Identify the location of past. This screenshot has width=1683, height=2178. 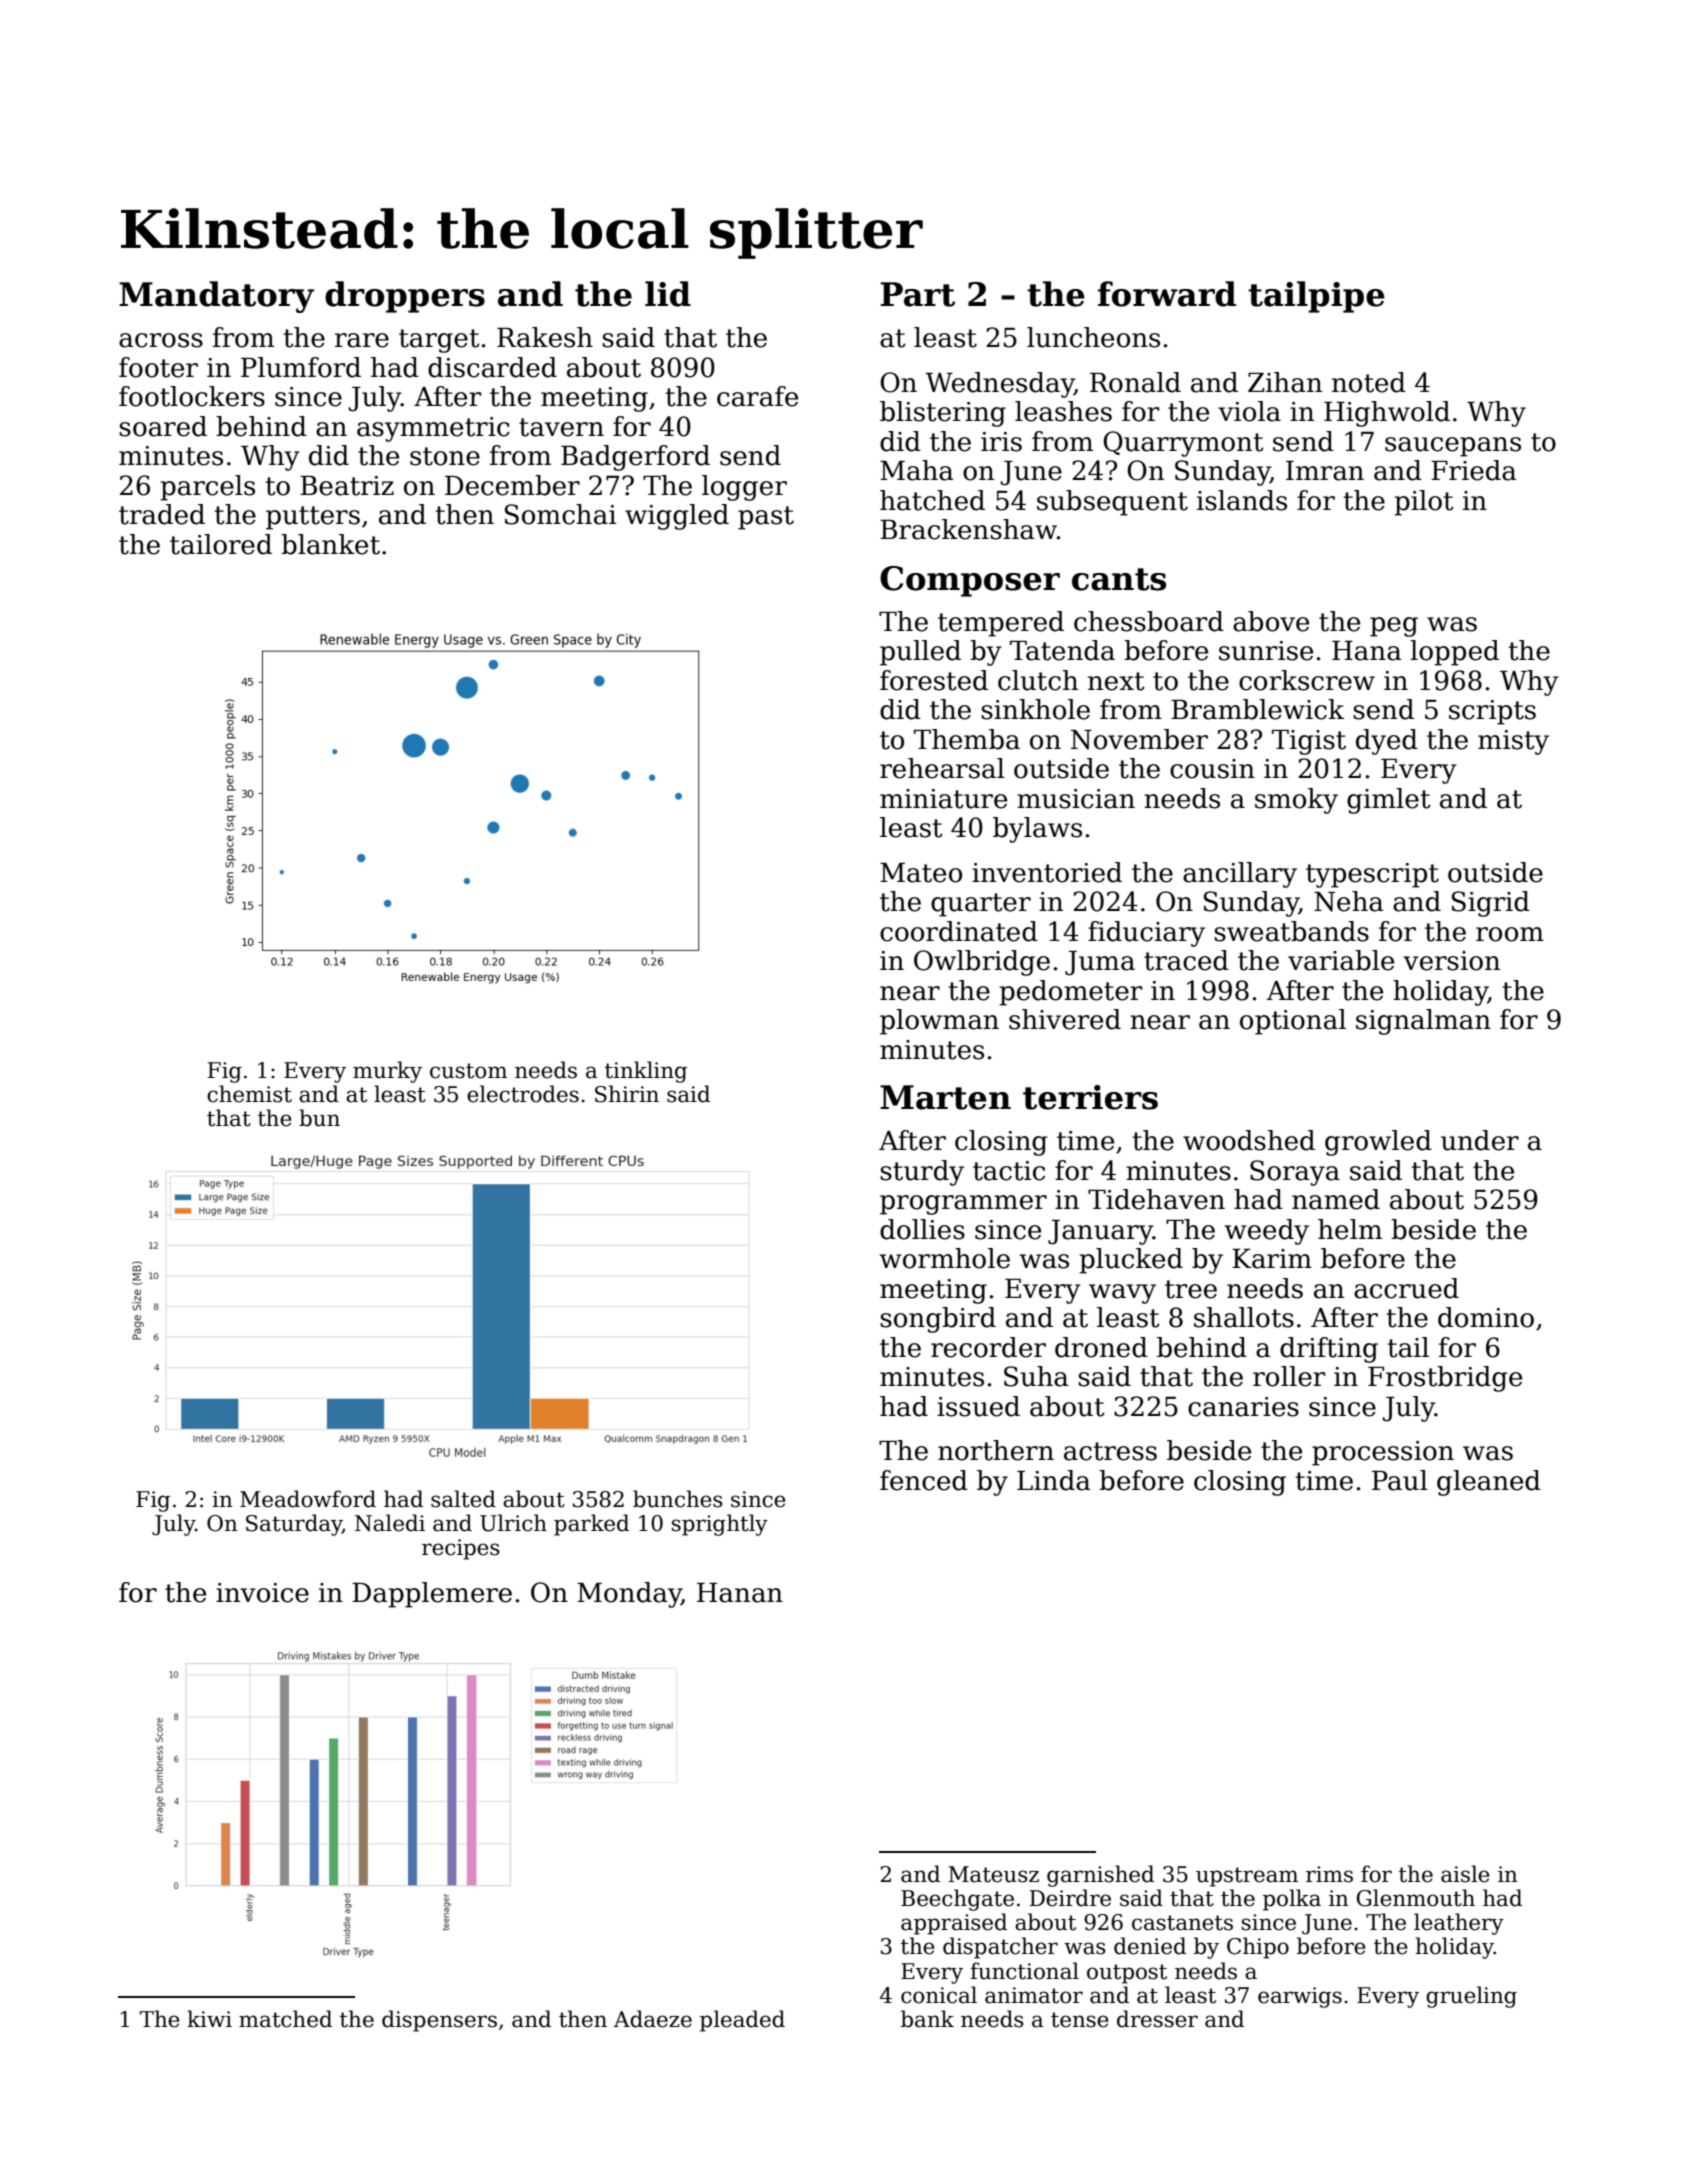
(766, 518).
